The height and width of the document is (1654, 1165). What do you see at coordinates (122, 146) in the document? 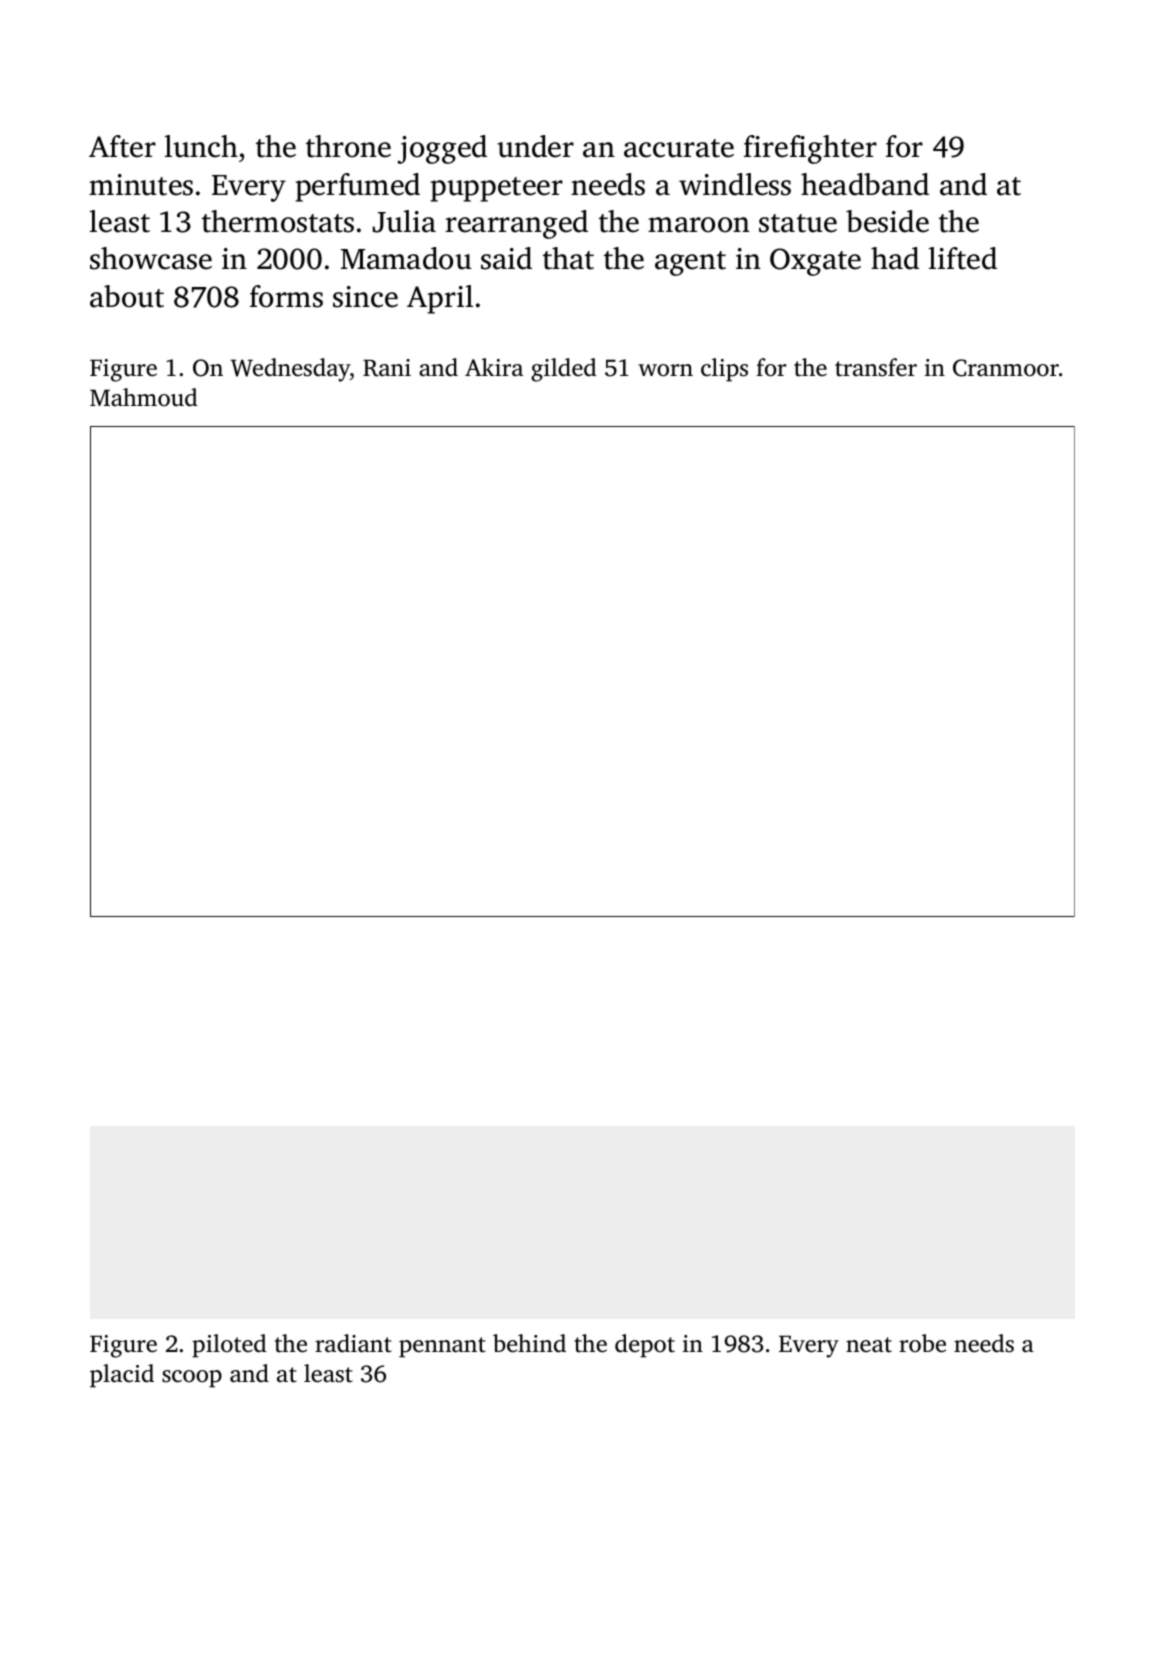
I see `After` at bounding box center [122, 146].
